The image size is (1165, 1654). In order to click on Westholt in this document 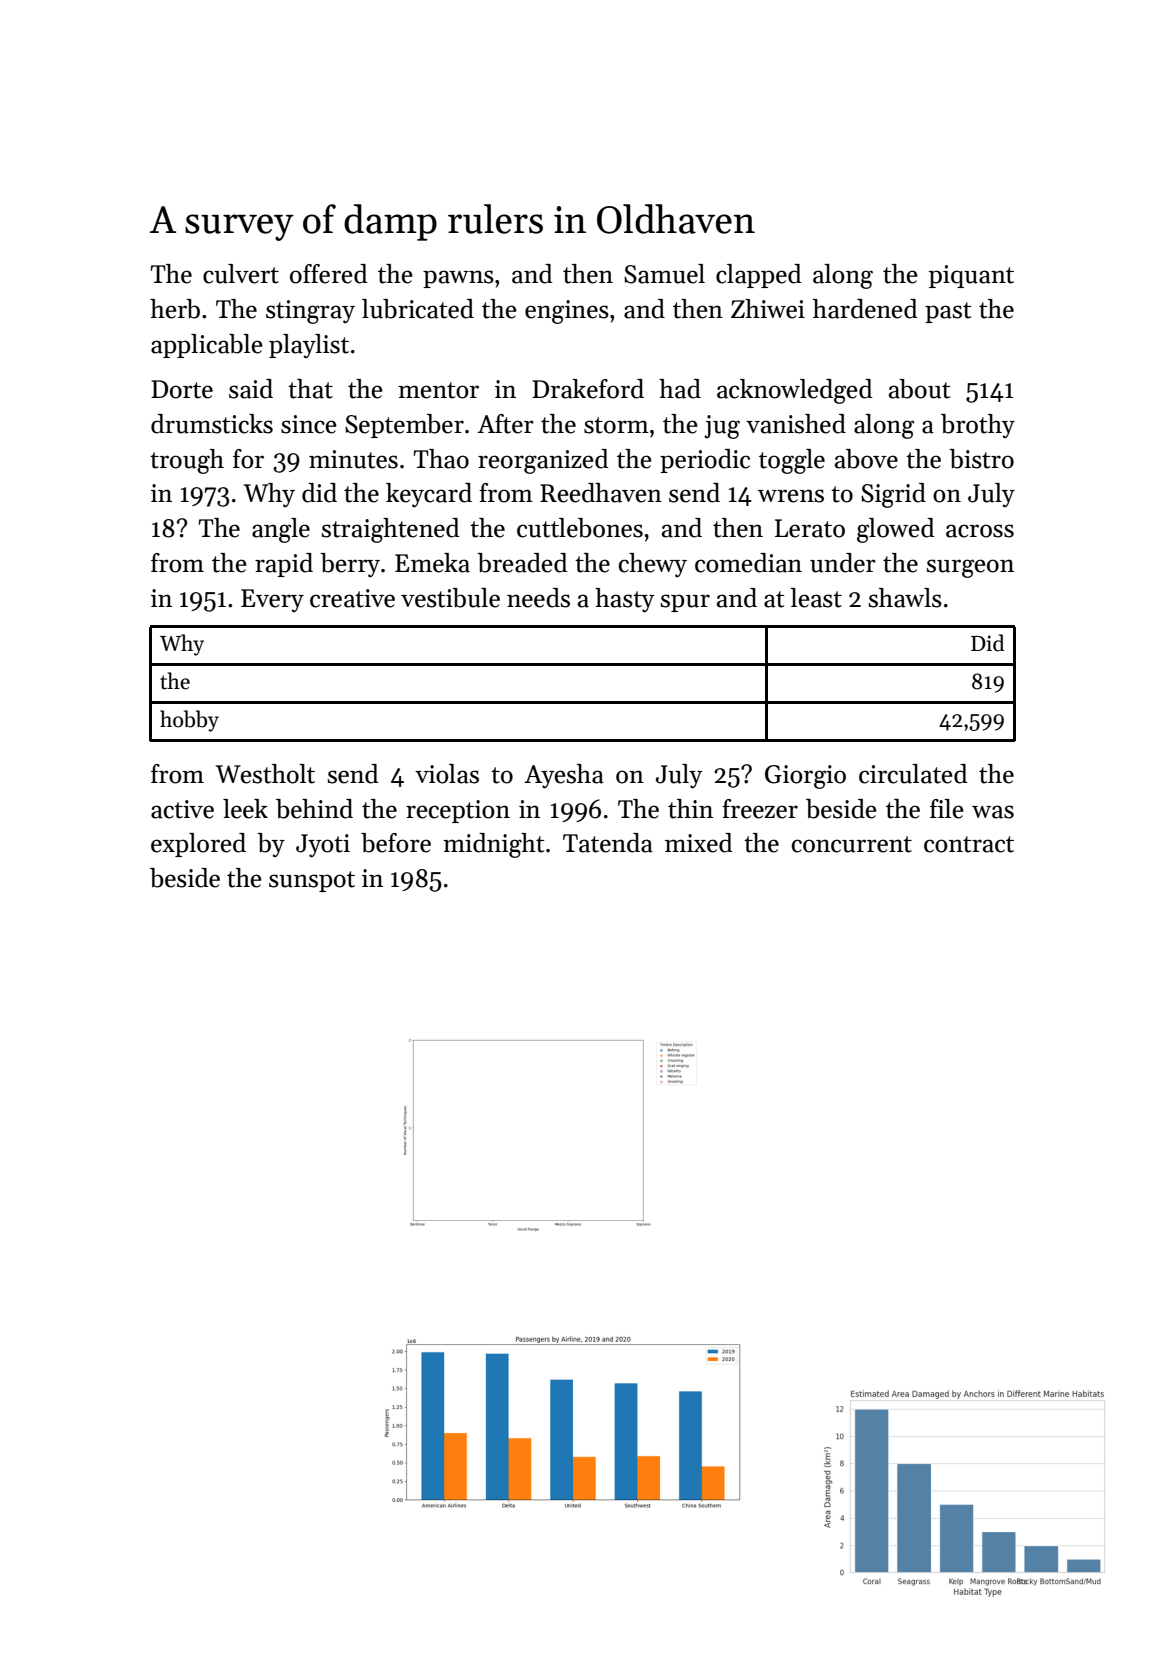, I will do `click(265, 774)`.
